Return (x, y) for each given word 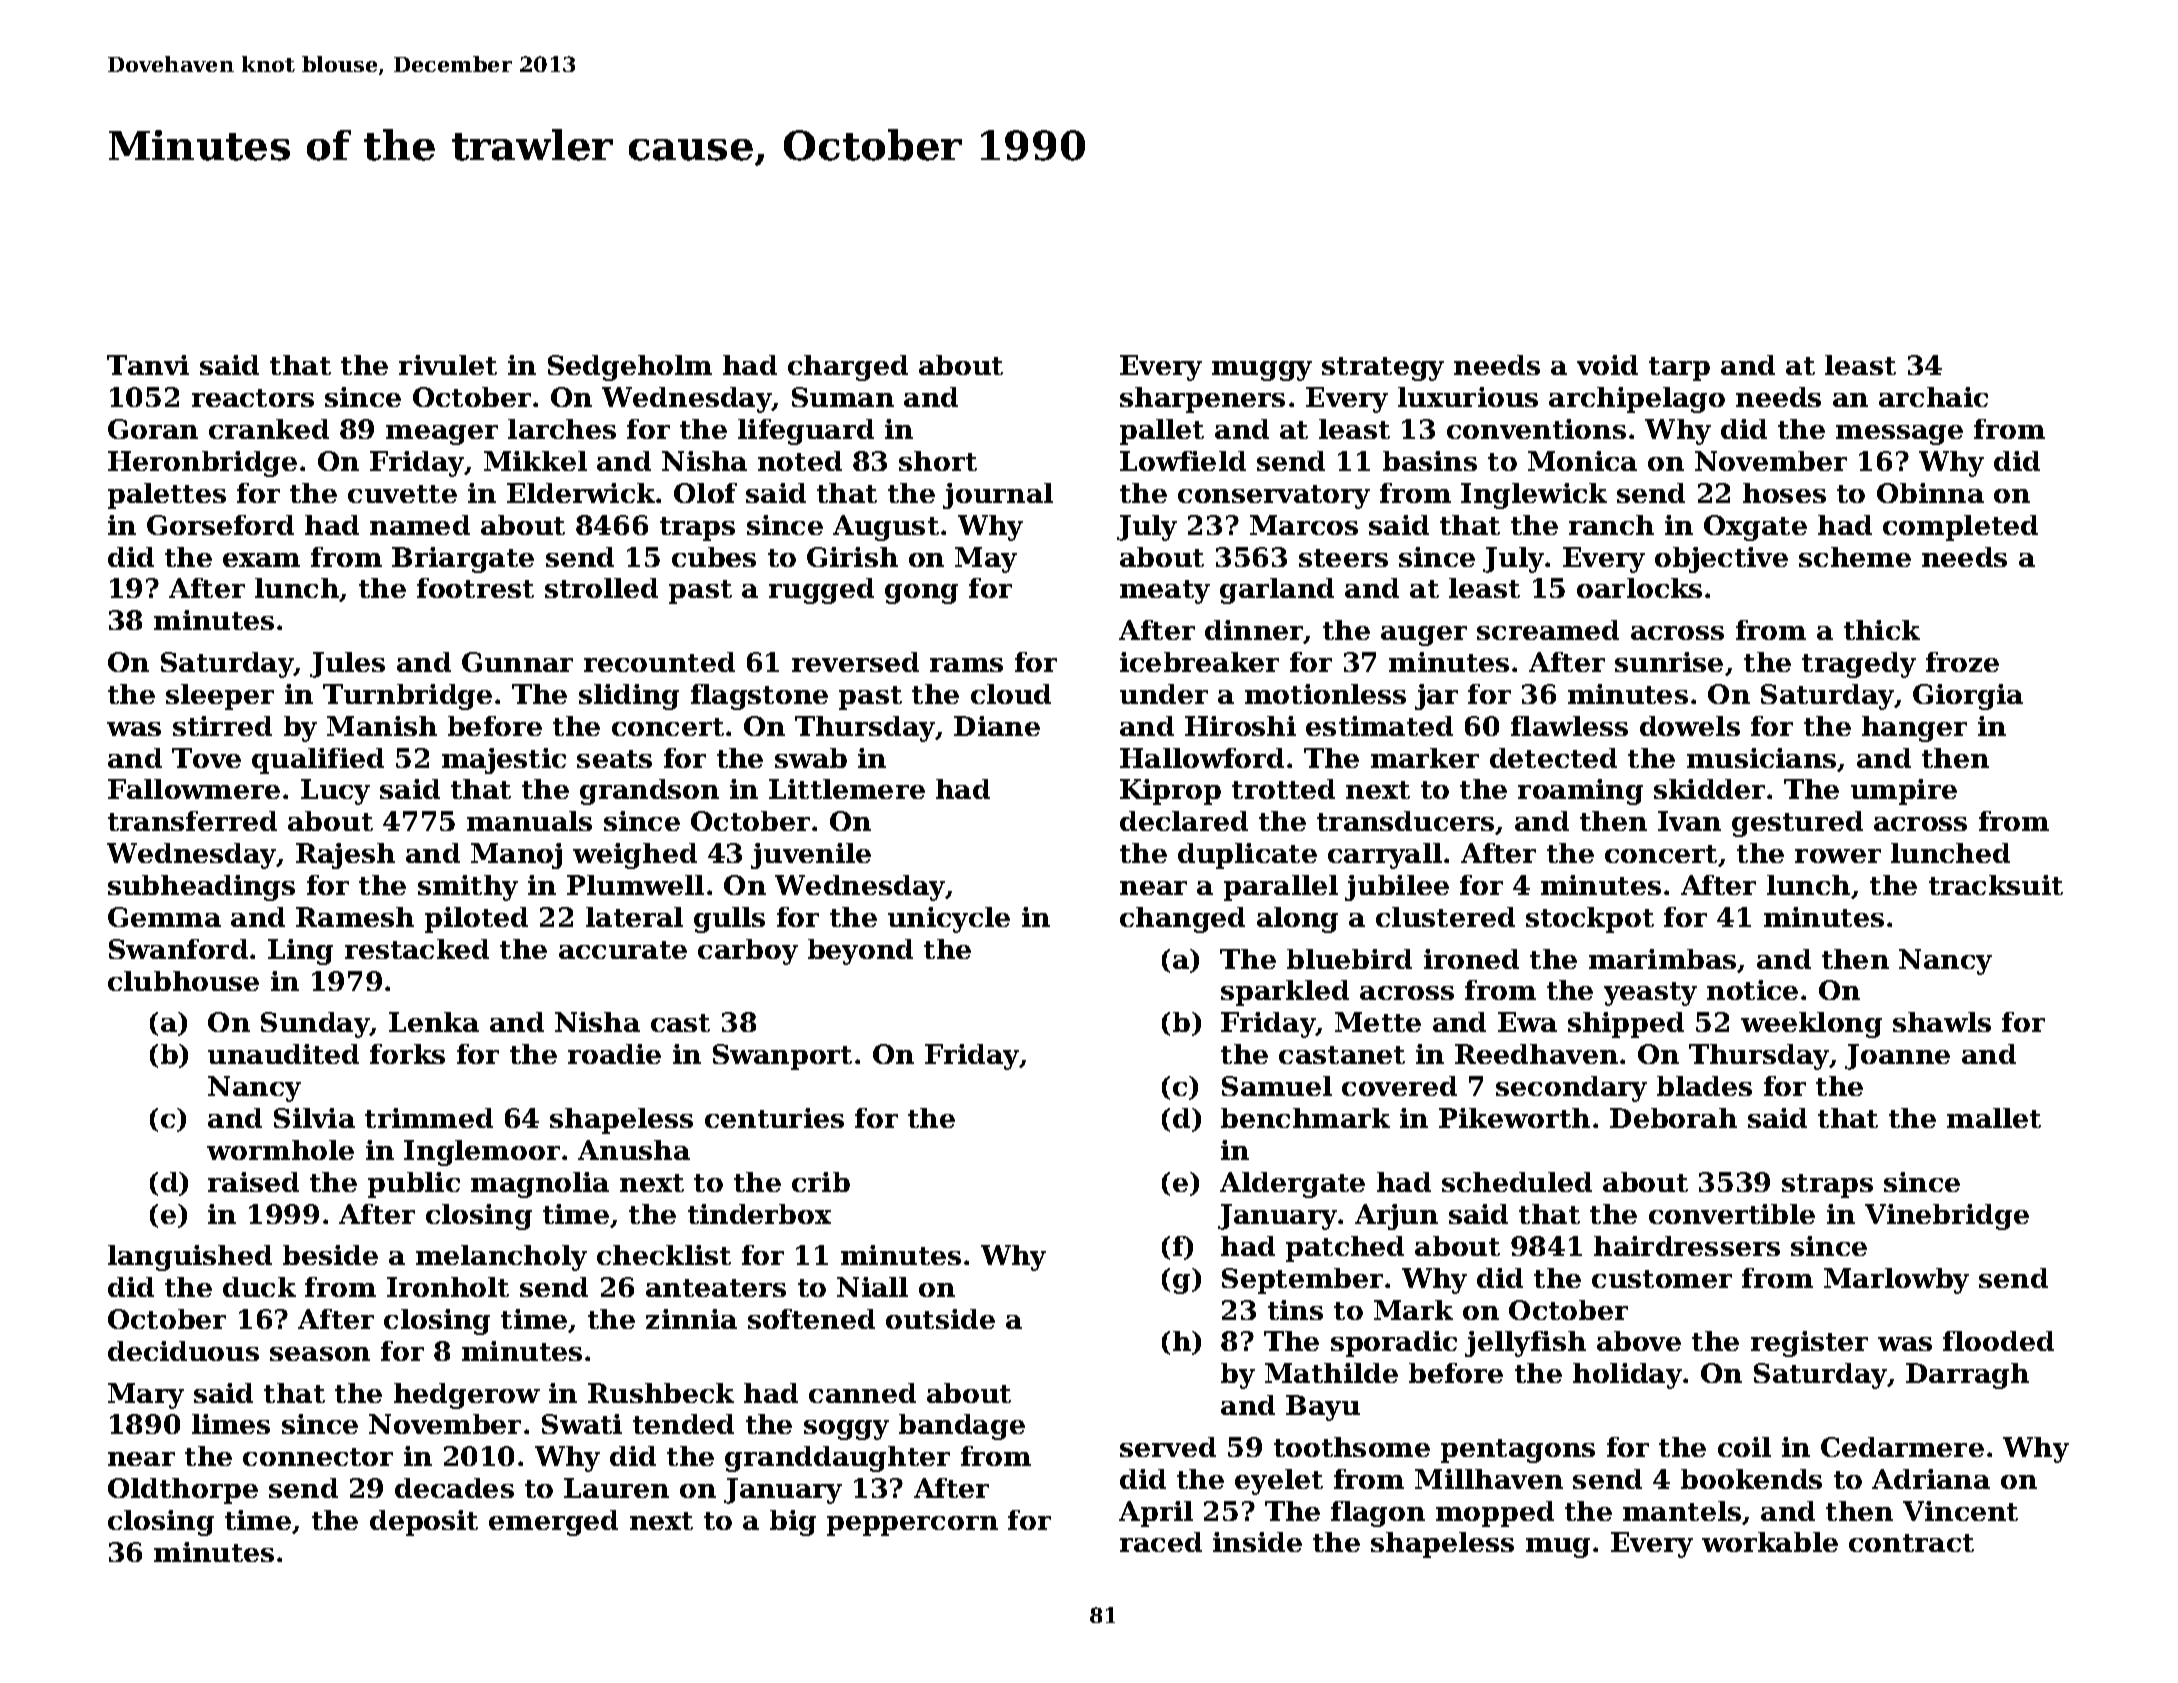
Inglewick (1534, 496)
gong (921, 594)
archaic (1933, 397)
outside (940, 1319)
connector (318, 1457)
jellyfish (1525, 1344)
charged (848, 368)
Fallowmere (194, 789)
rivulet (448, 365)
